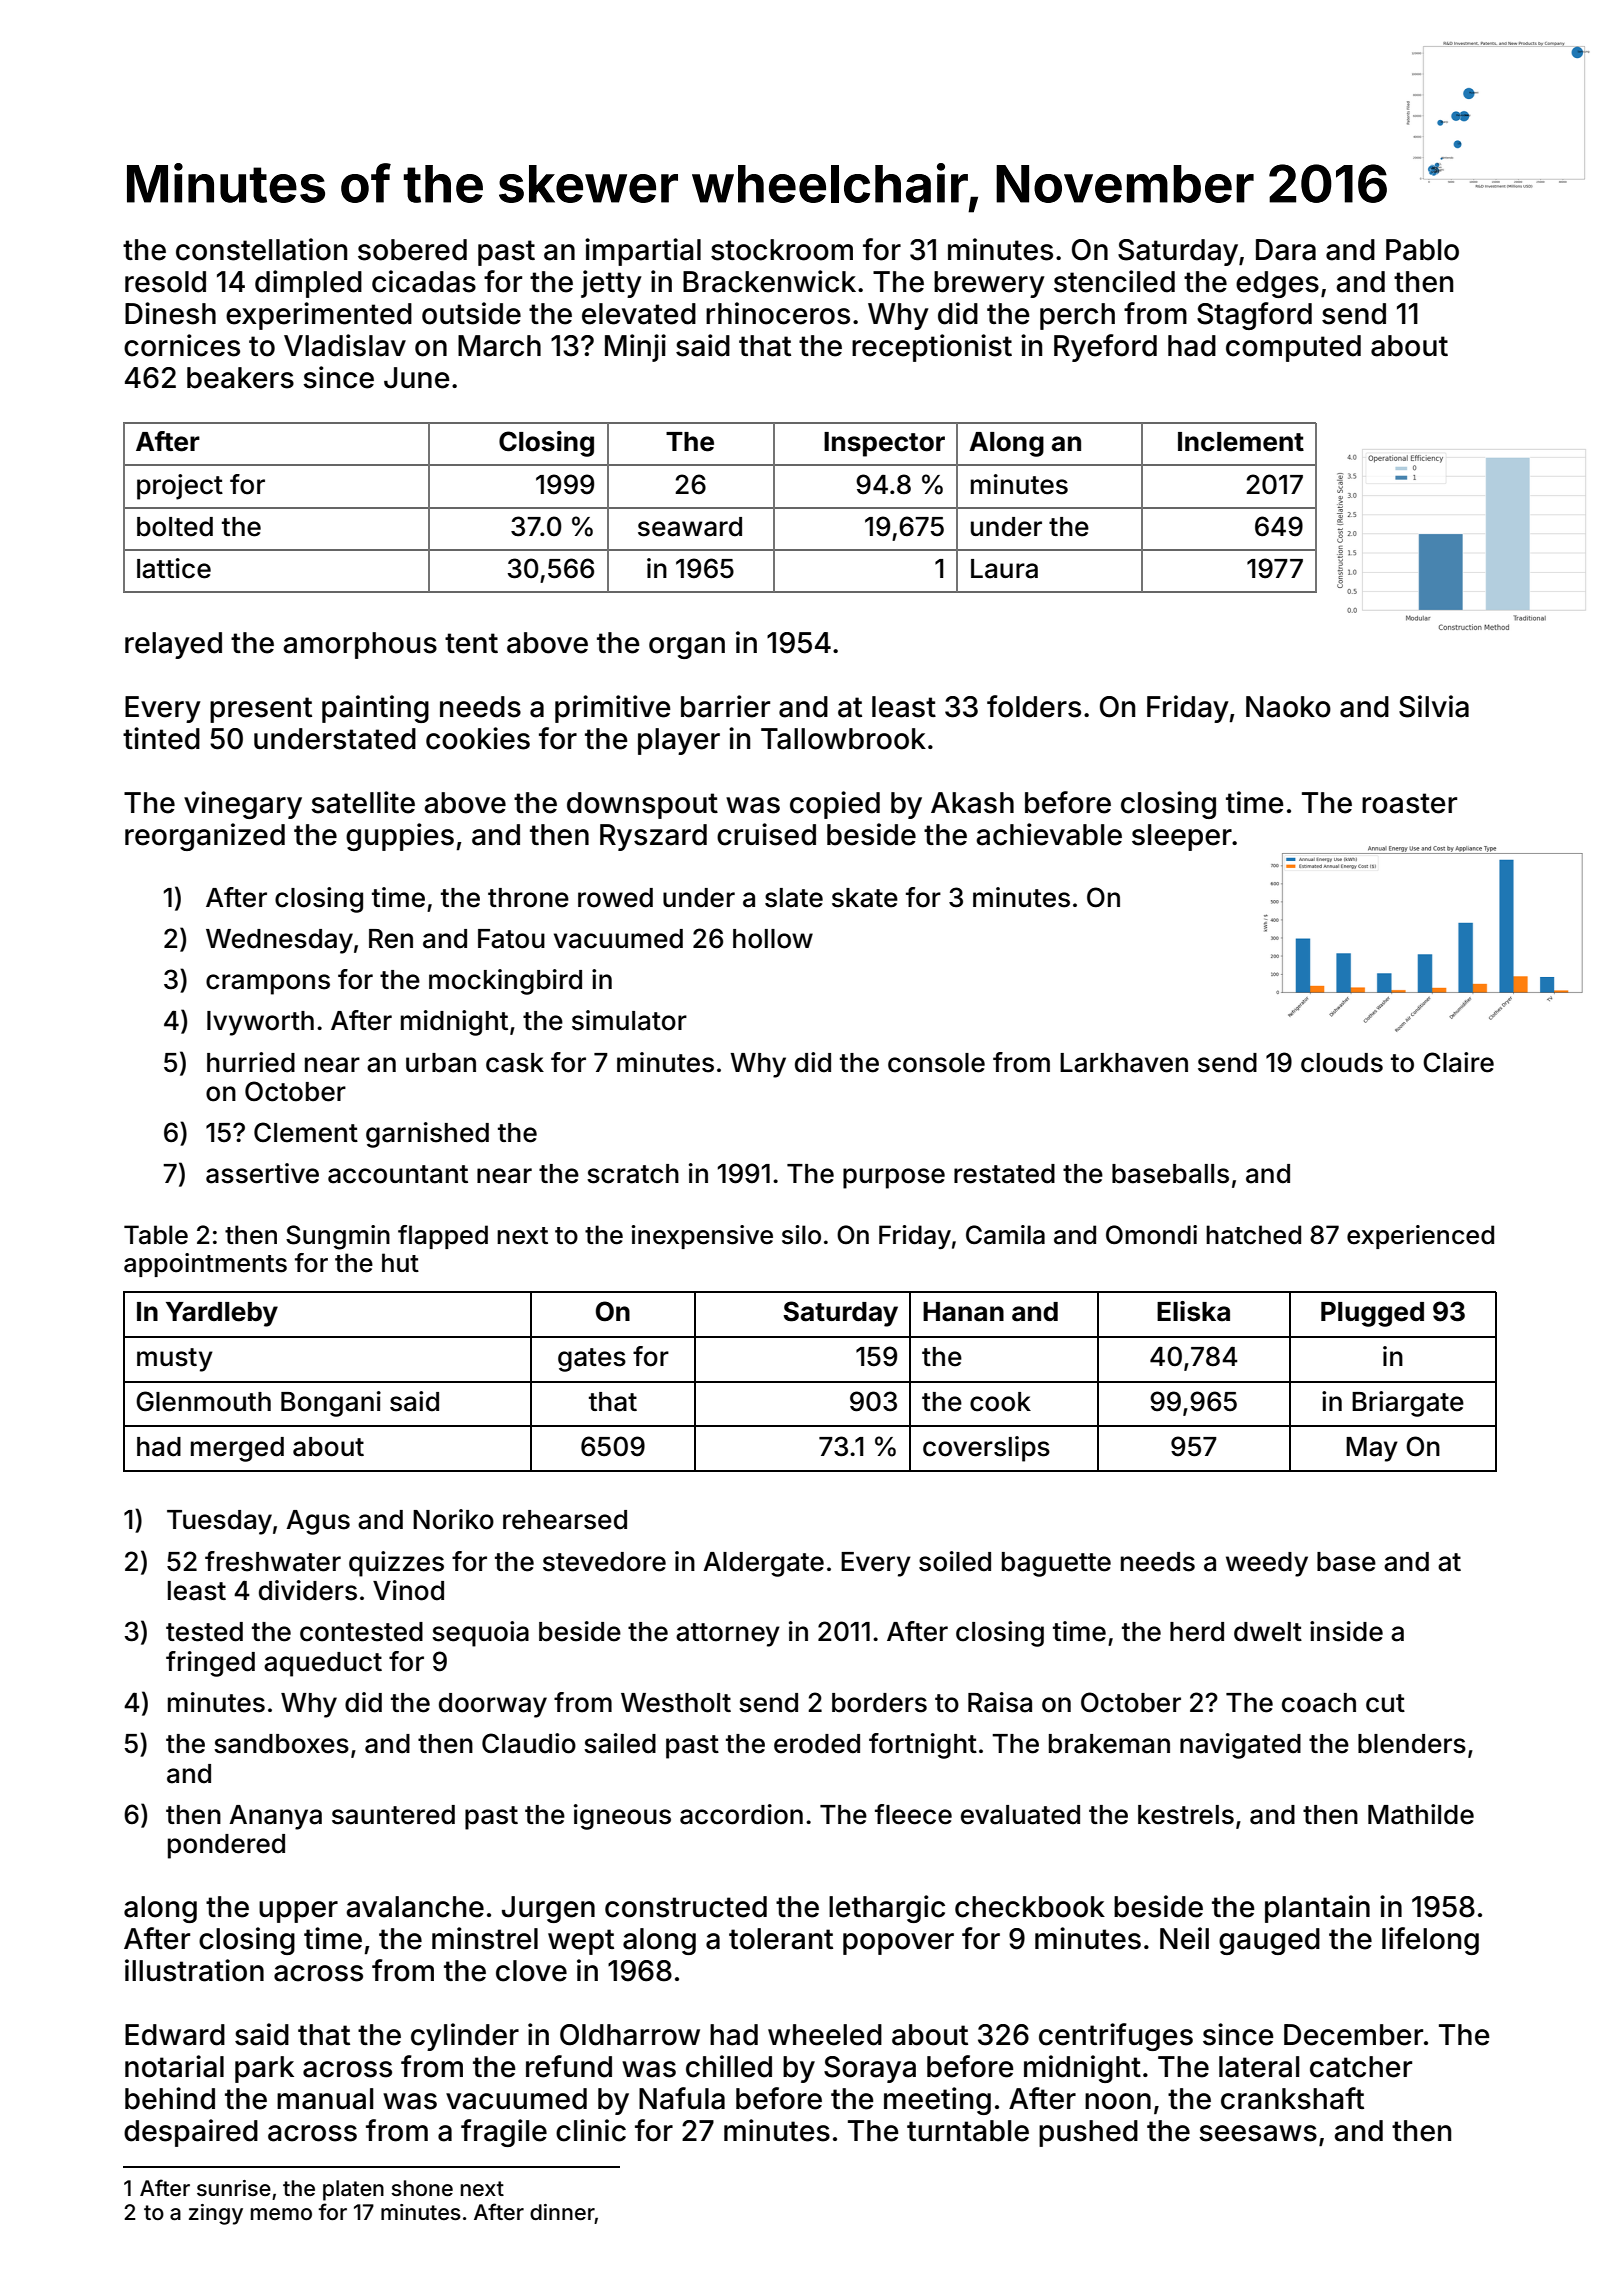  What do you see at coordinates (243, 805) in the screenshot?
I see `vinegary` at bounding box center [243, 805].
